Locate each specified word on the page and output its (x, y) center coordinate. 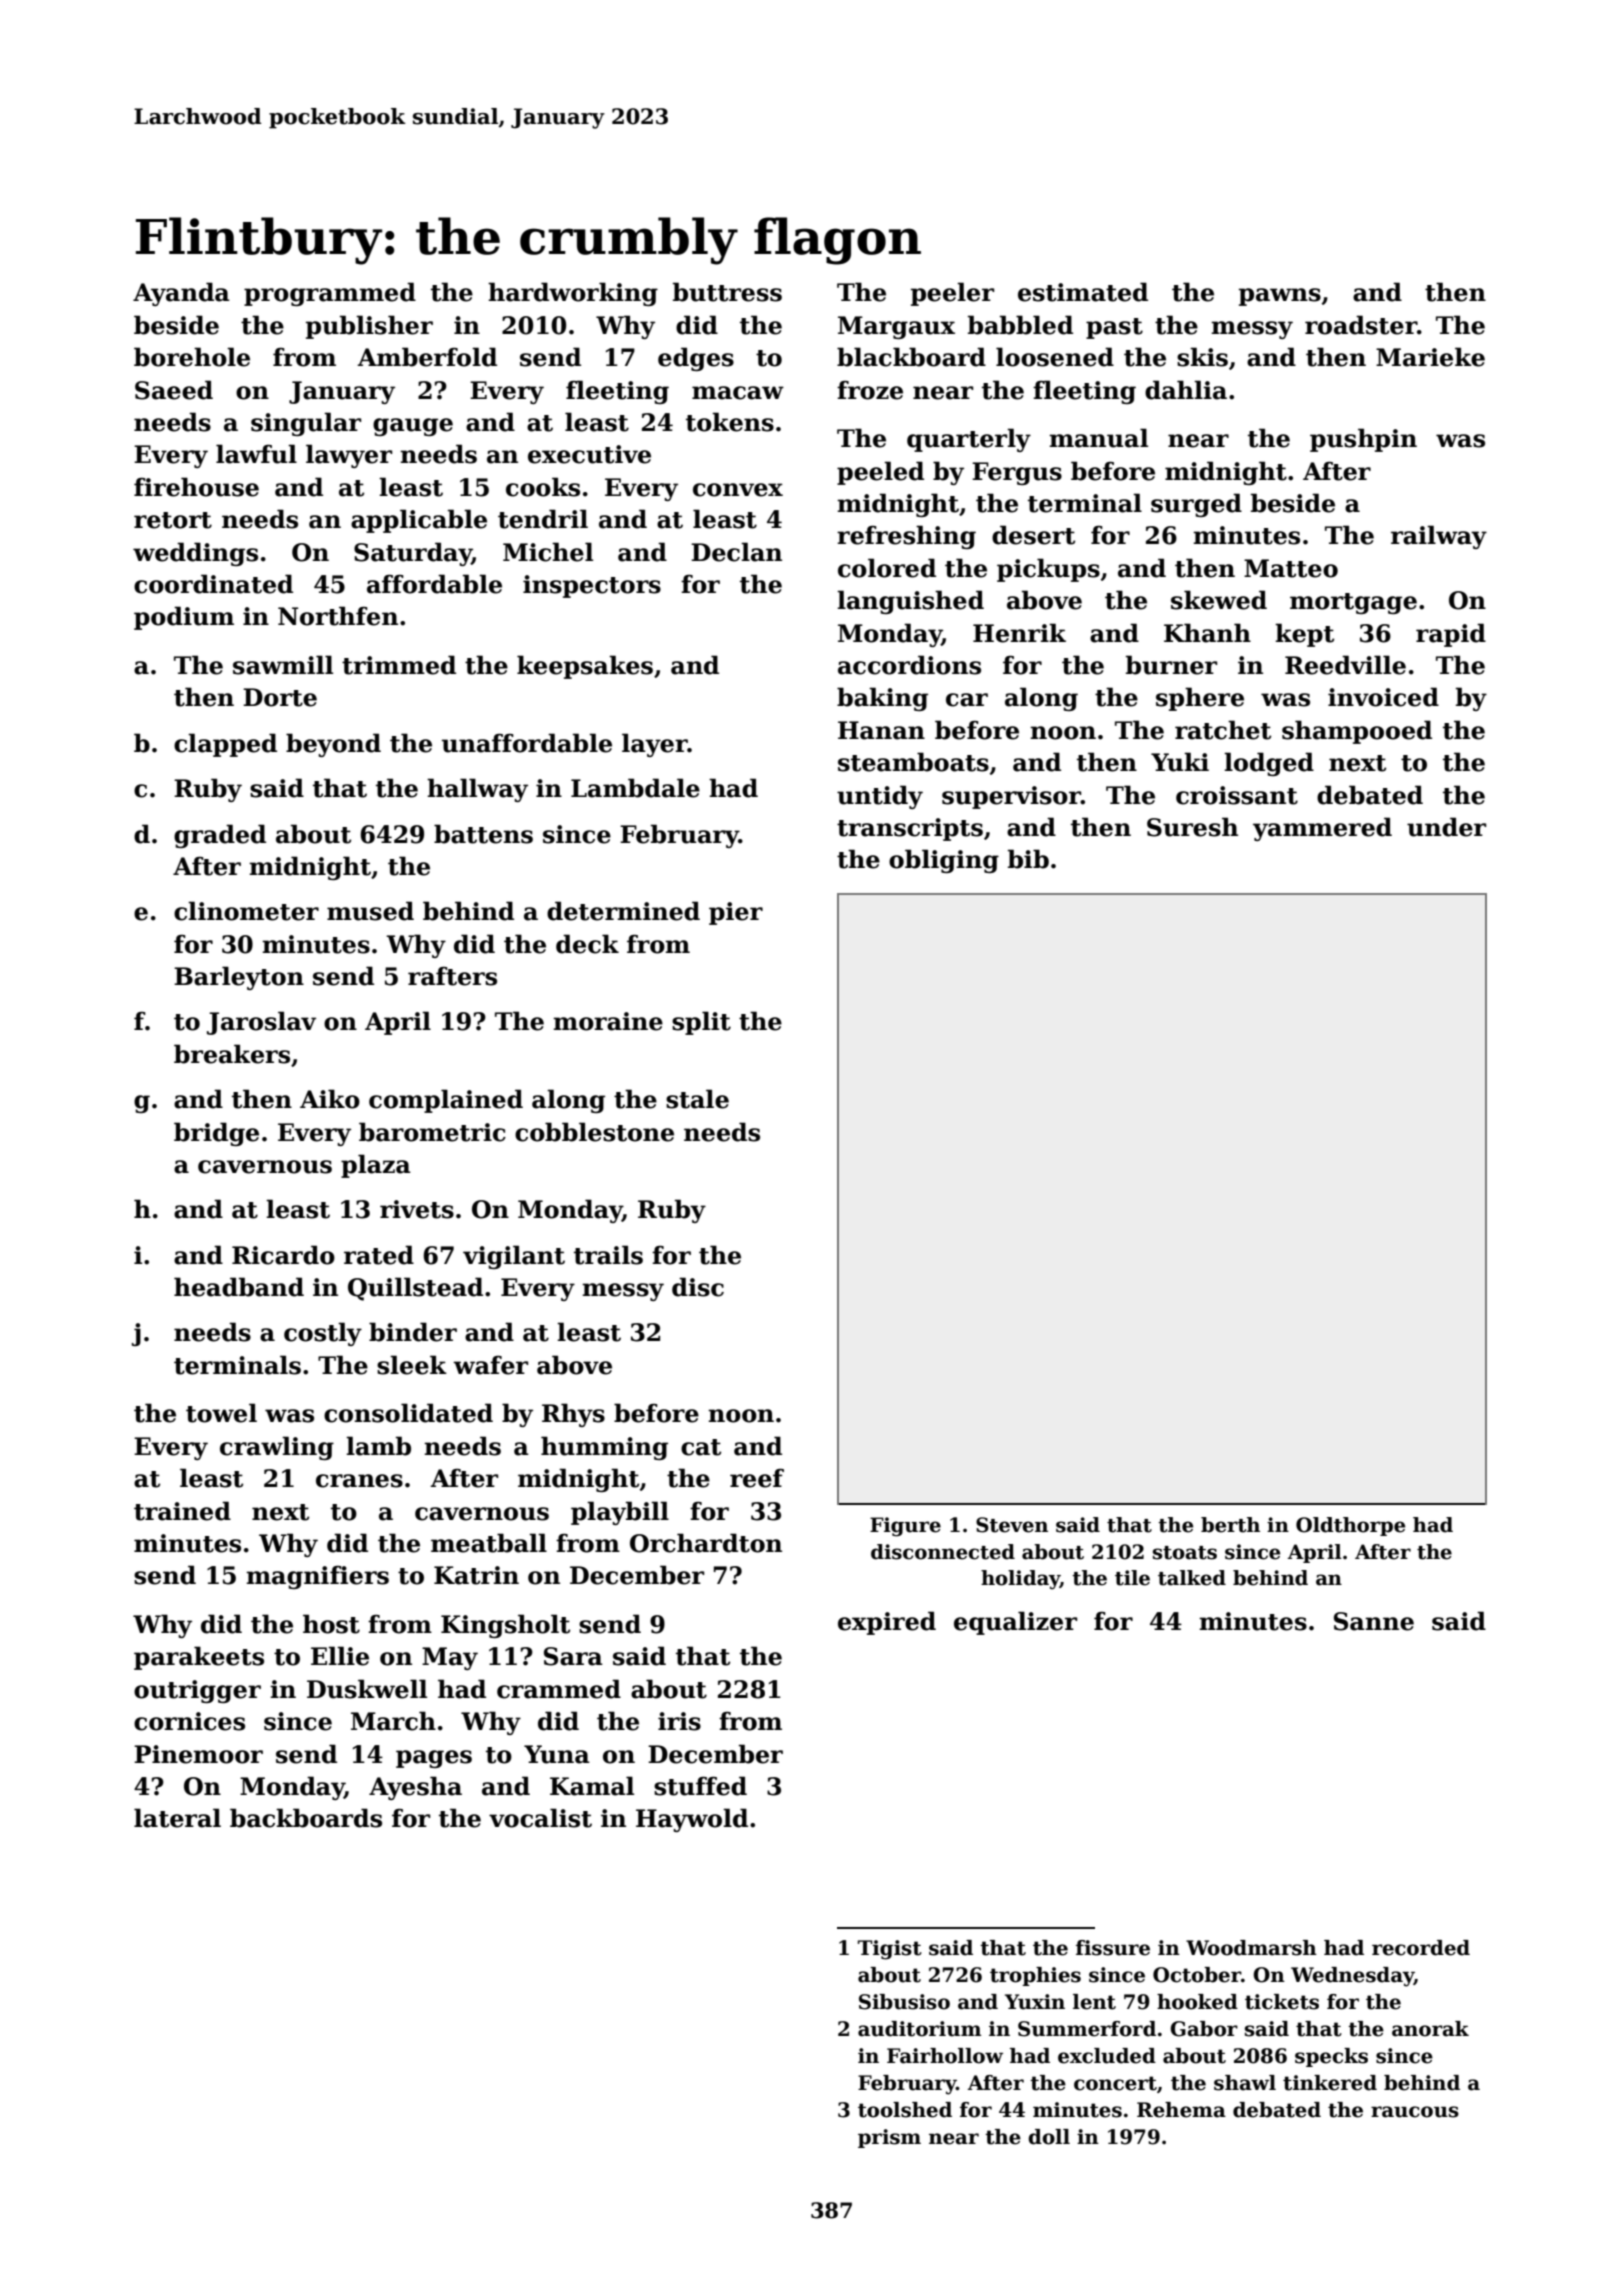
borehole (192, 357)
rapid (1451, 635)
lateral (177, 1818)
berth (1230, 1525)
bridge (216, 1134)
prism (889, 2138)
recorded (1421, 1948)
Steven (1012, 1525)
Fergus (1017, 473)
